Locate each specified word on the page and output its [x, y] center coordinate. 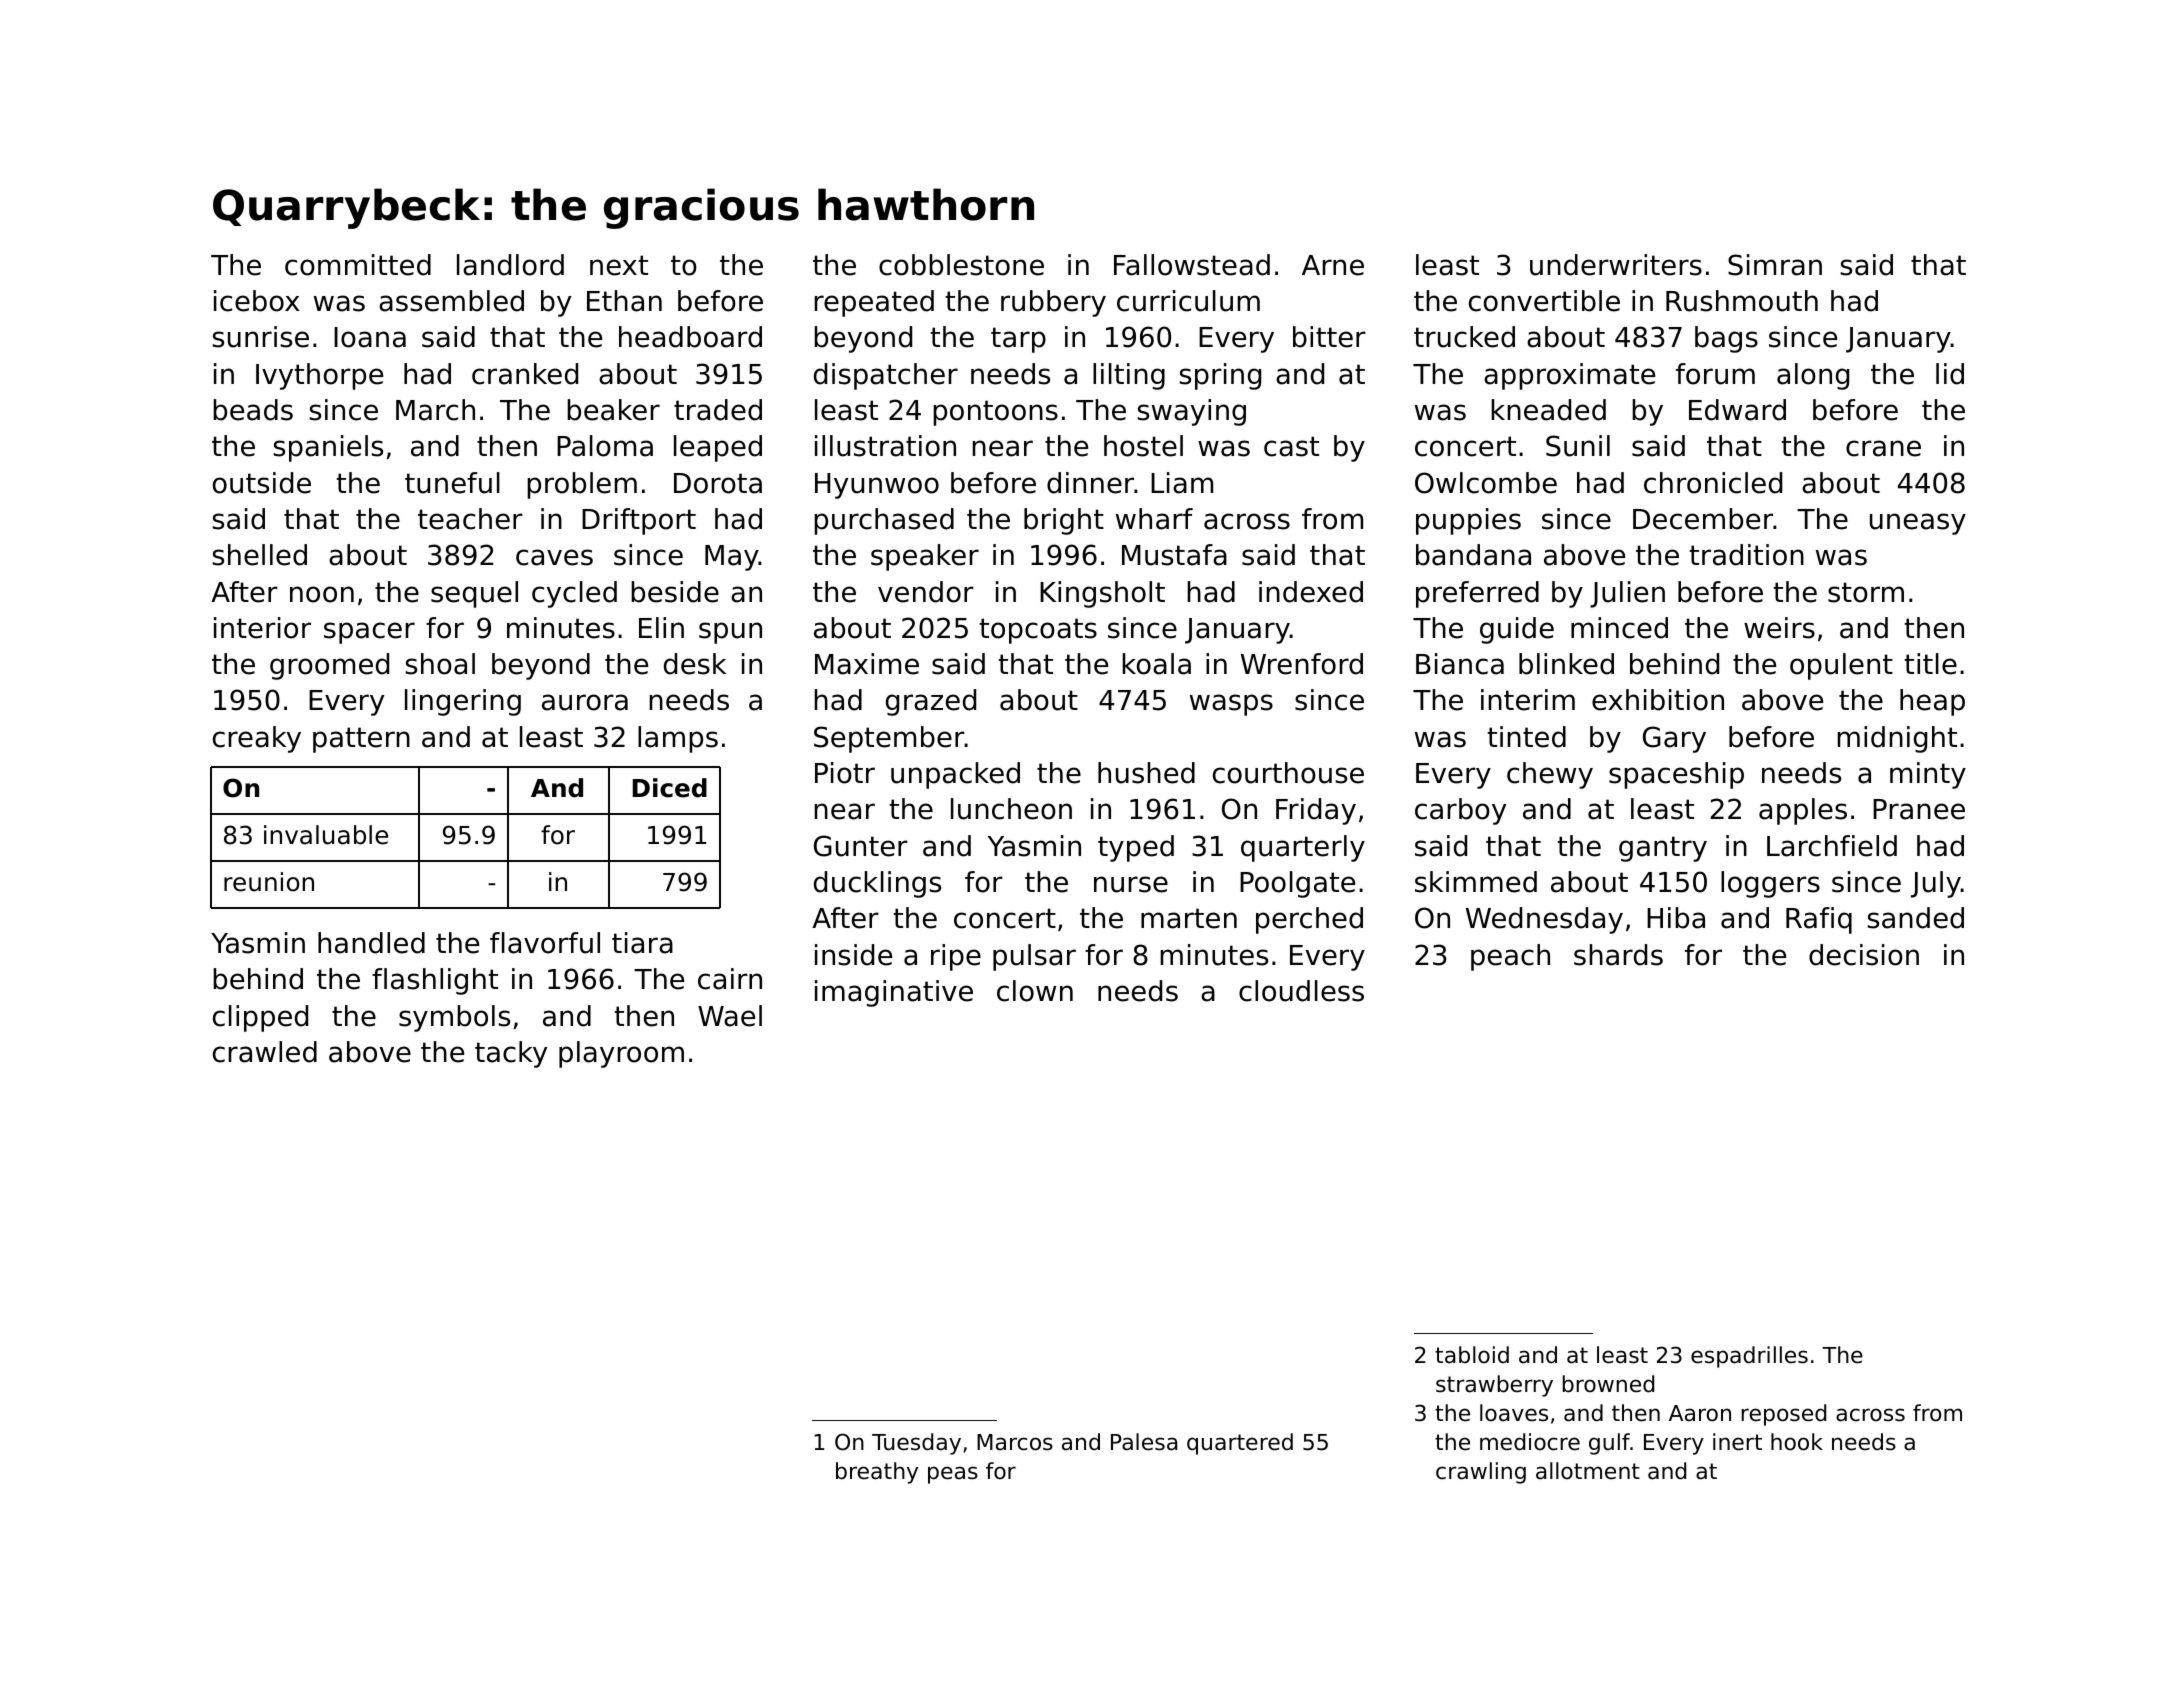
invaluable [326, 835]
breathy [877, 1473]
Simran [1775, 265]
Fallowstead [1192, 265]
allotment [1588, 1471]
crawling [1481, 1473]
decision [1864, 955]
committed [358, 265]
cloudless [1301, 991]
